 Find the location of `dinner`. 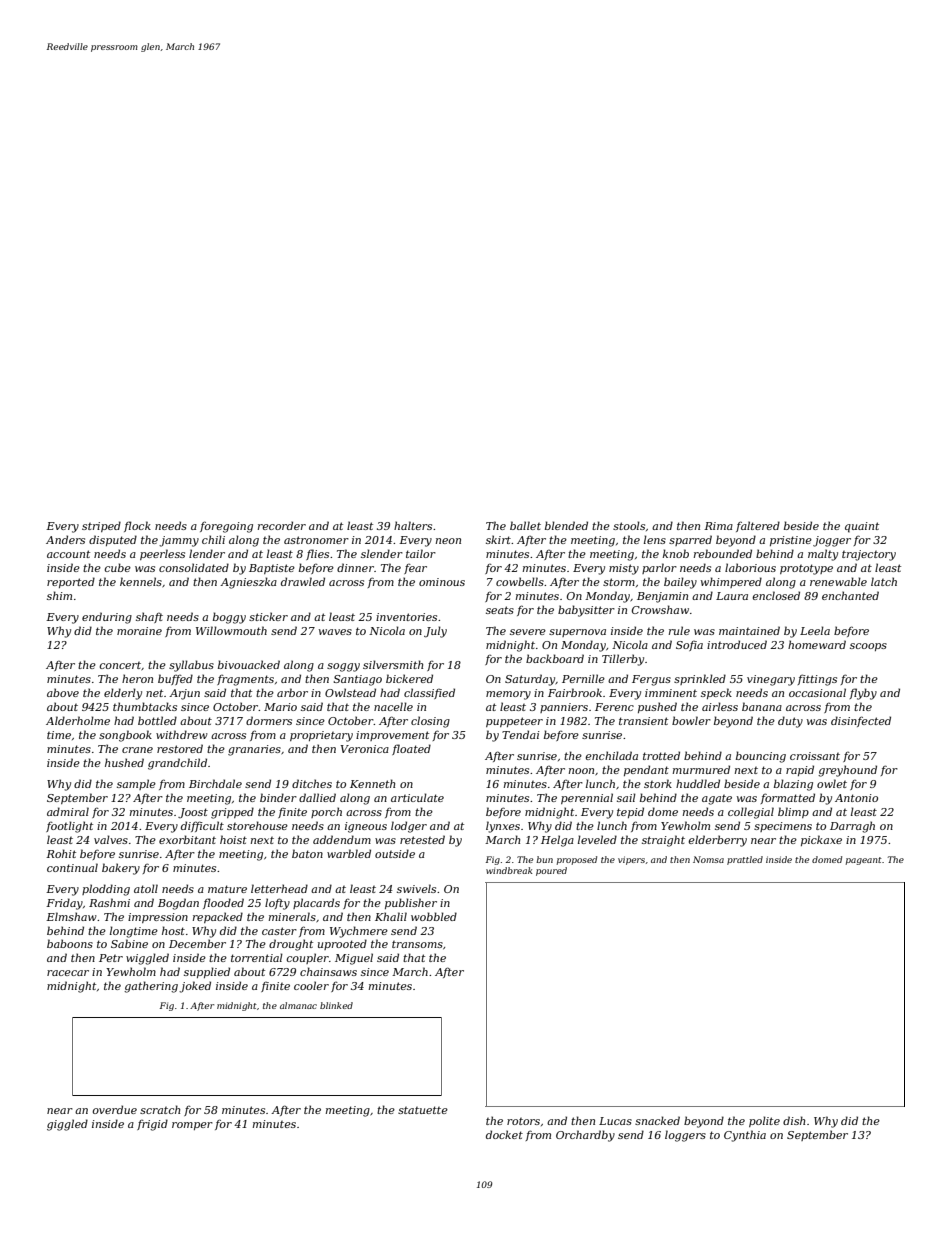

dinner is located at coordinates (355, 567).
